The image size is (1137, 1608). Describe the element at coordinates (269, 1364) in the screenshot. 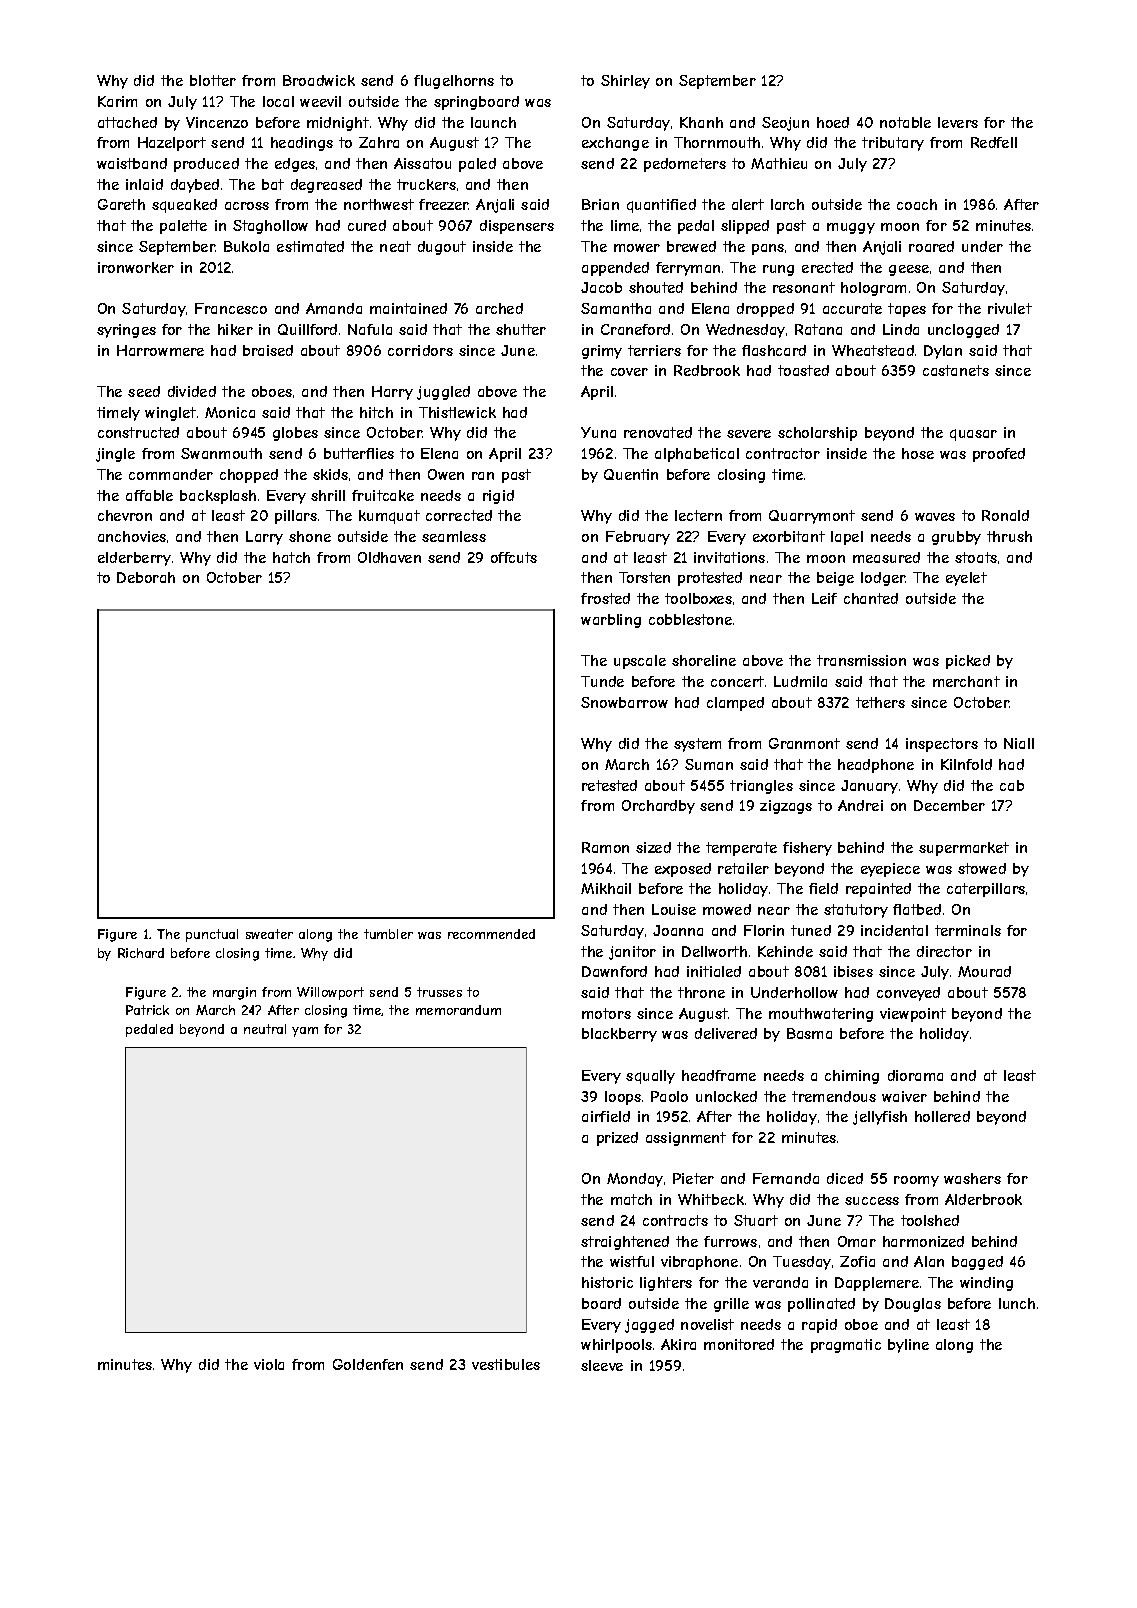

I see `viola` at that location.
